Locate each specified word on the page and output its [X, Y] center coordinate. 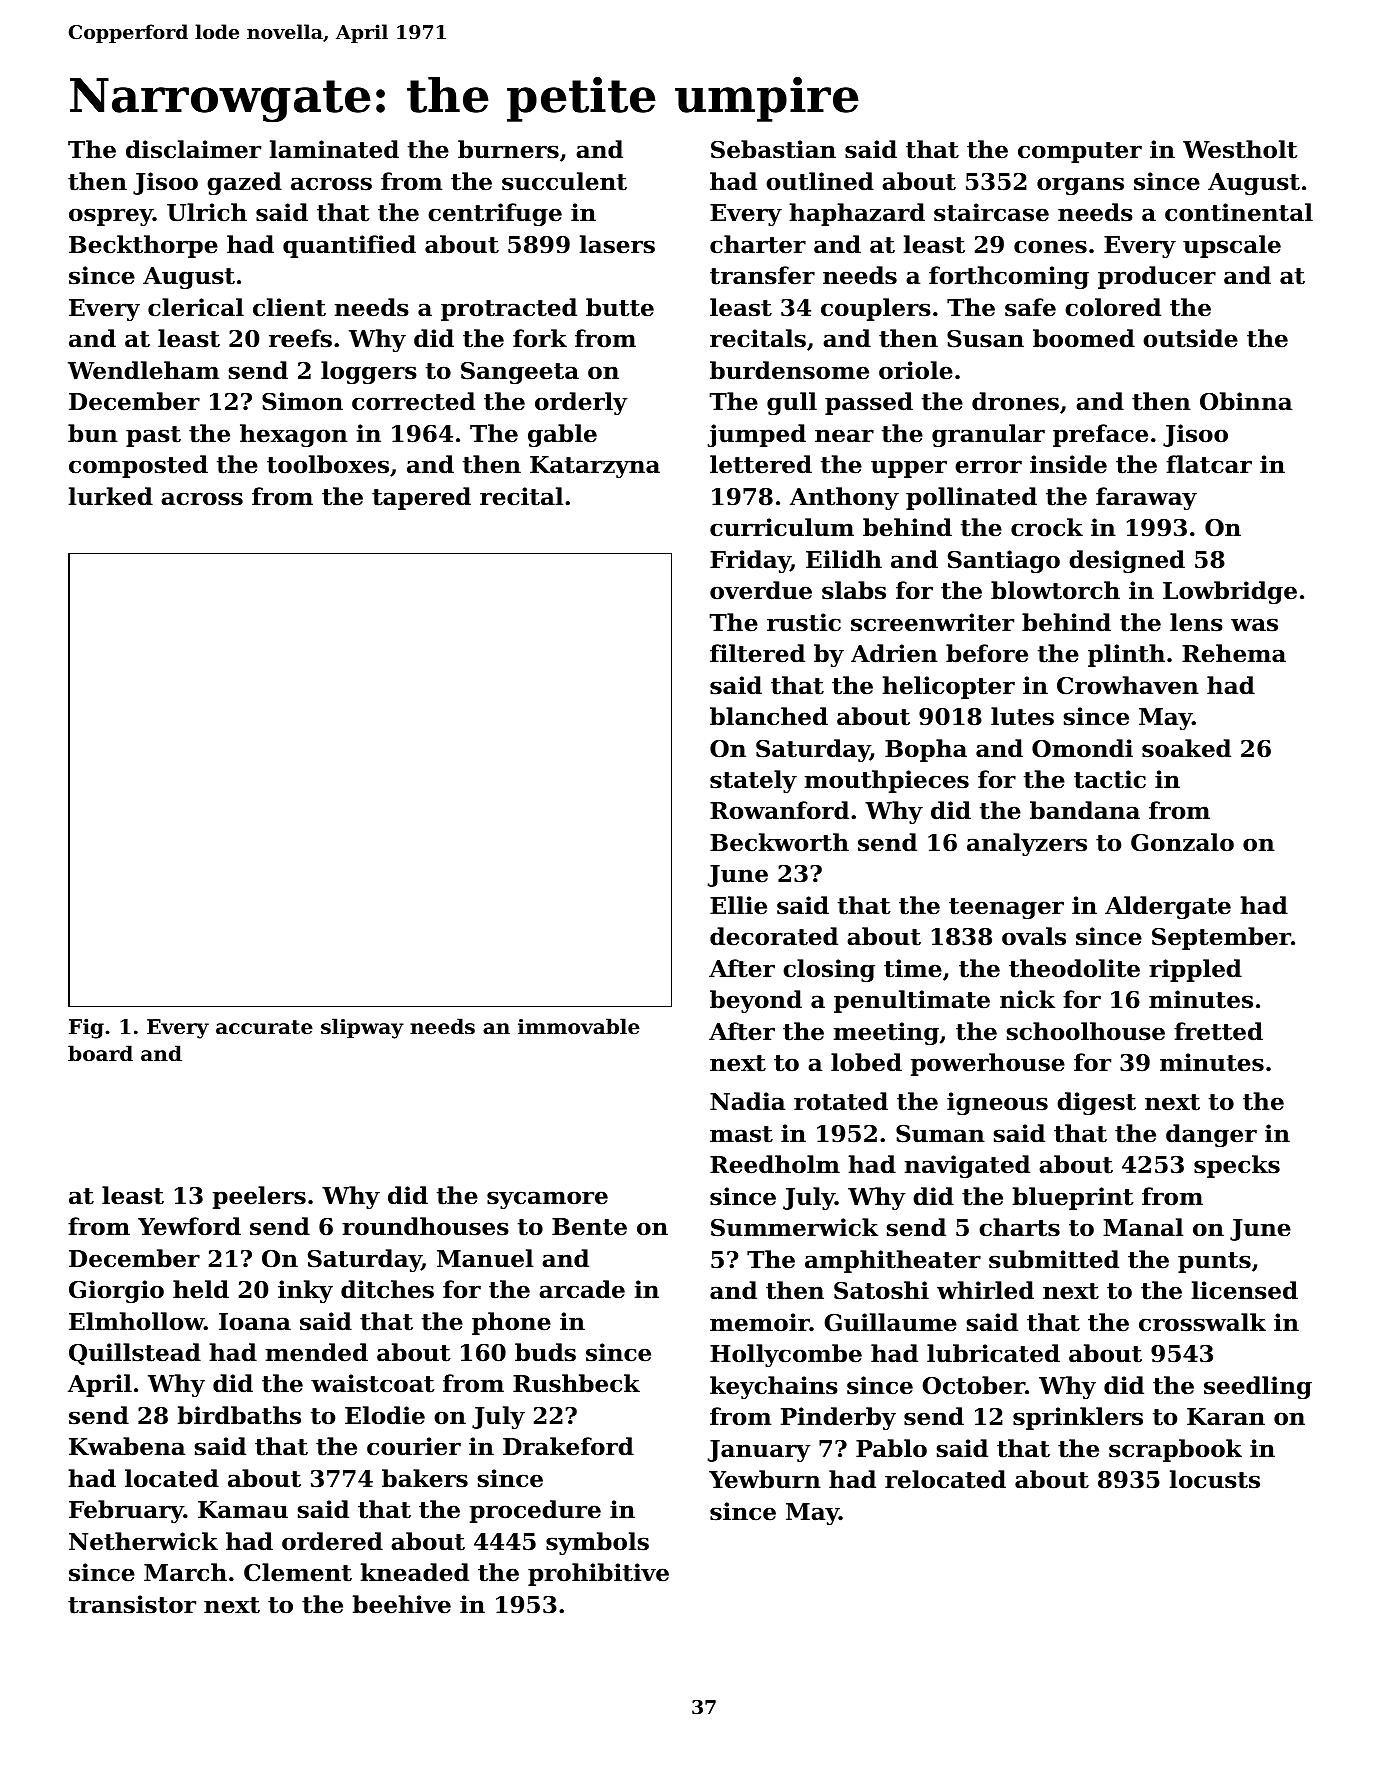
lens [1196, 622]
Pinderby [838, 1418]
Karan [1226, 1417]
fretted [1218, 1031]
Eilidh [844, 559]
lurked [111, 496]
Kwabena [127, 1446]
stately [753, 781]
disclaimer [193, 149]
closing [829, 970]
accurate [264, 1027]
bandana [1085, 810]
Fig [86, 1028]
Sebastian [773, 149]
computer [1080, 152]
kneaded [415, 1572]
